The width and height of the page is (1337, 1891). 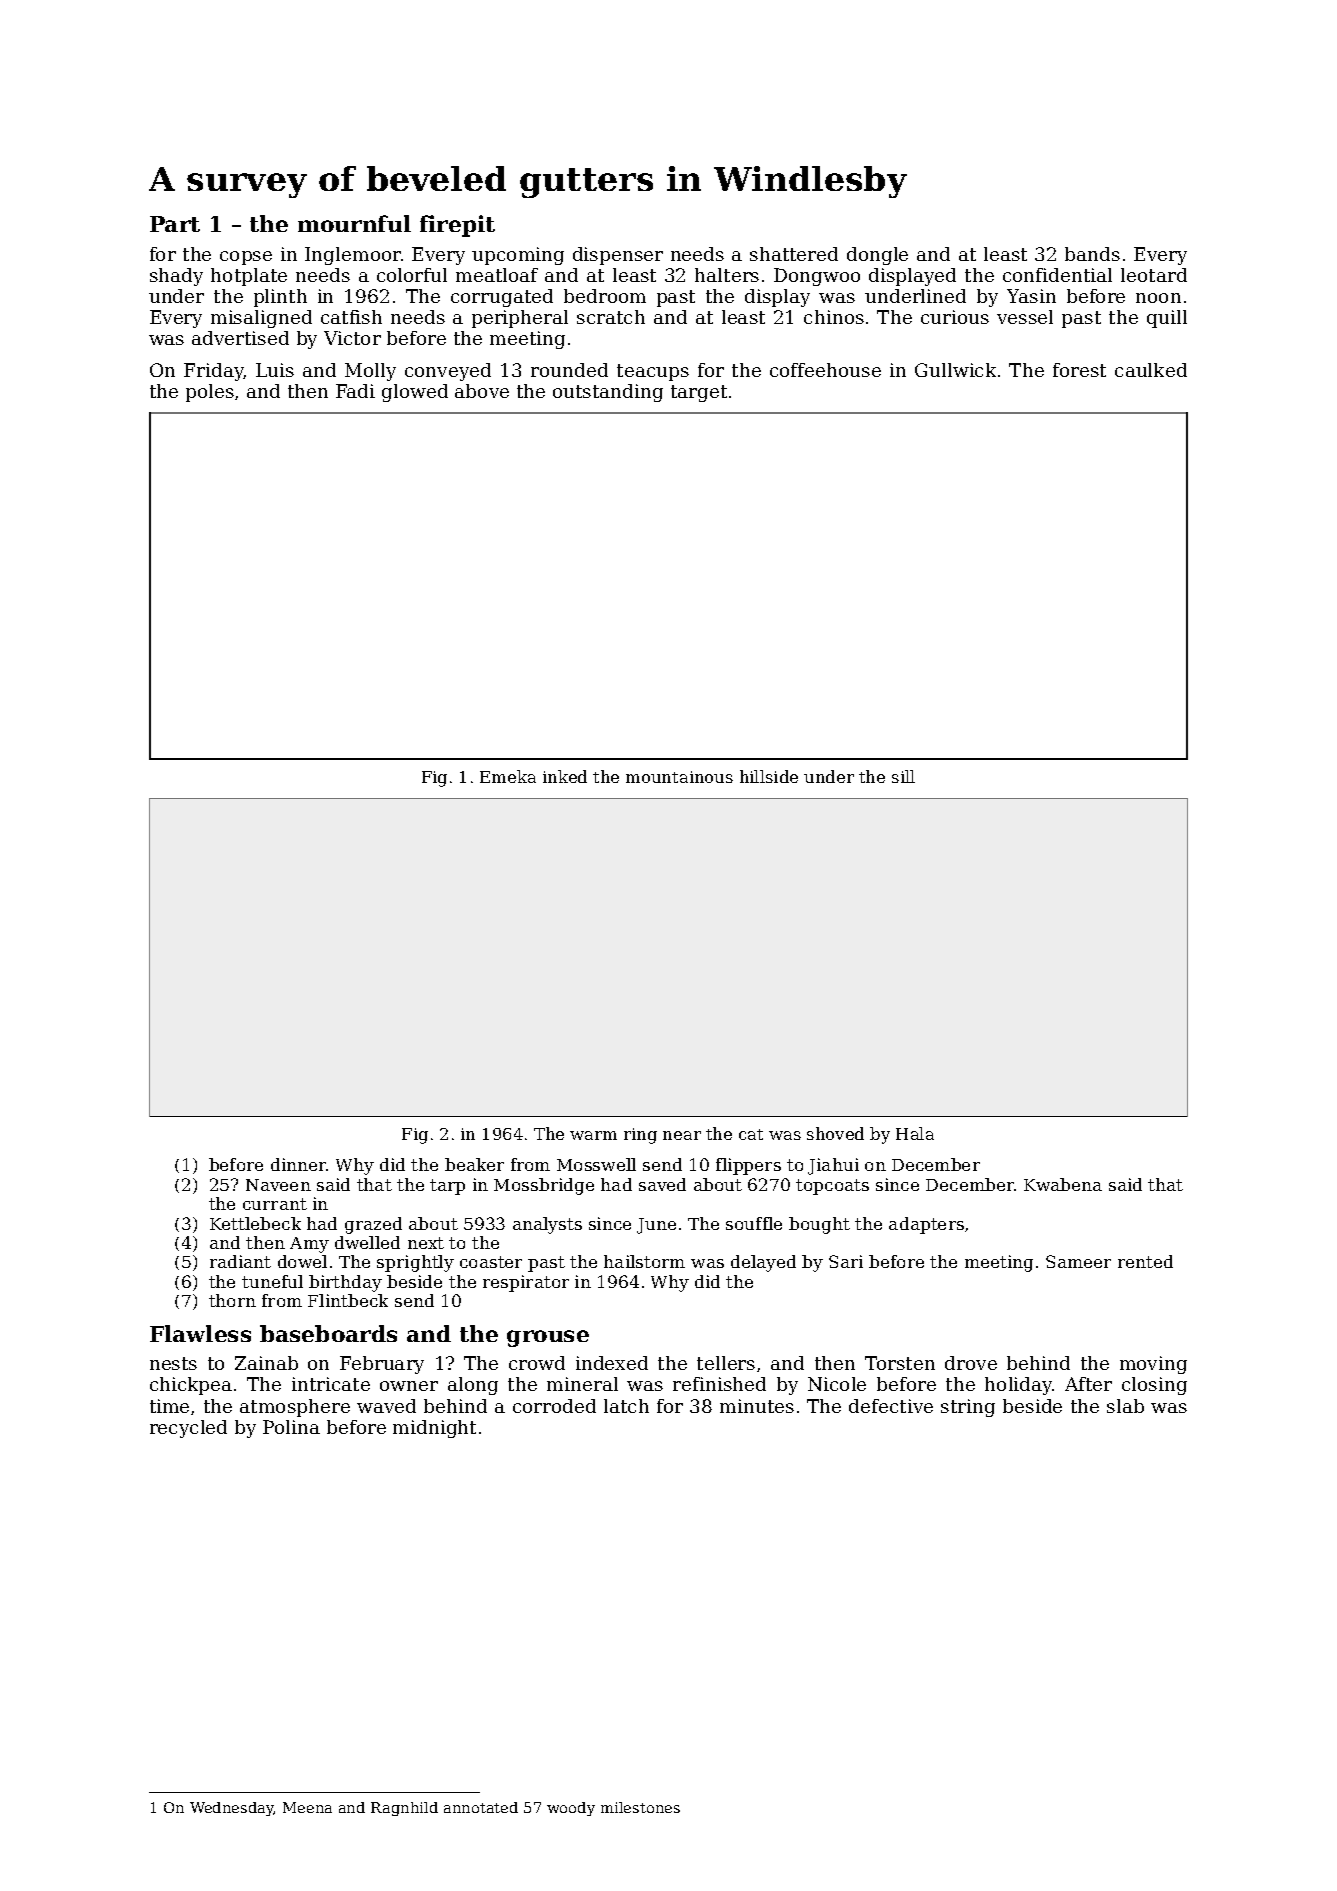 What do you see at coordinates (891, 1406) in the page?
I see `defective` at bounding box center [891, 1406].
